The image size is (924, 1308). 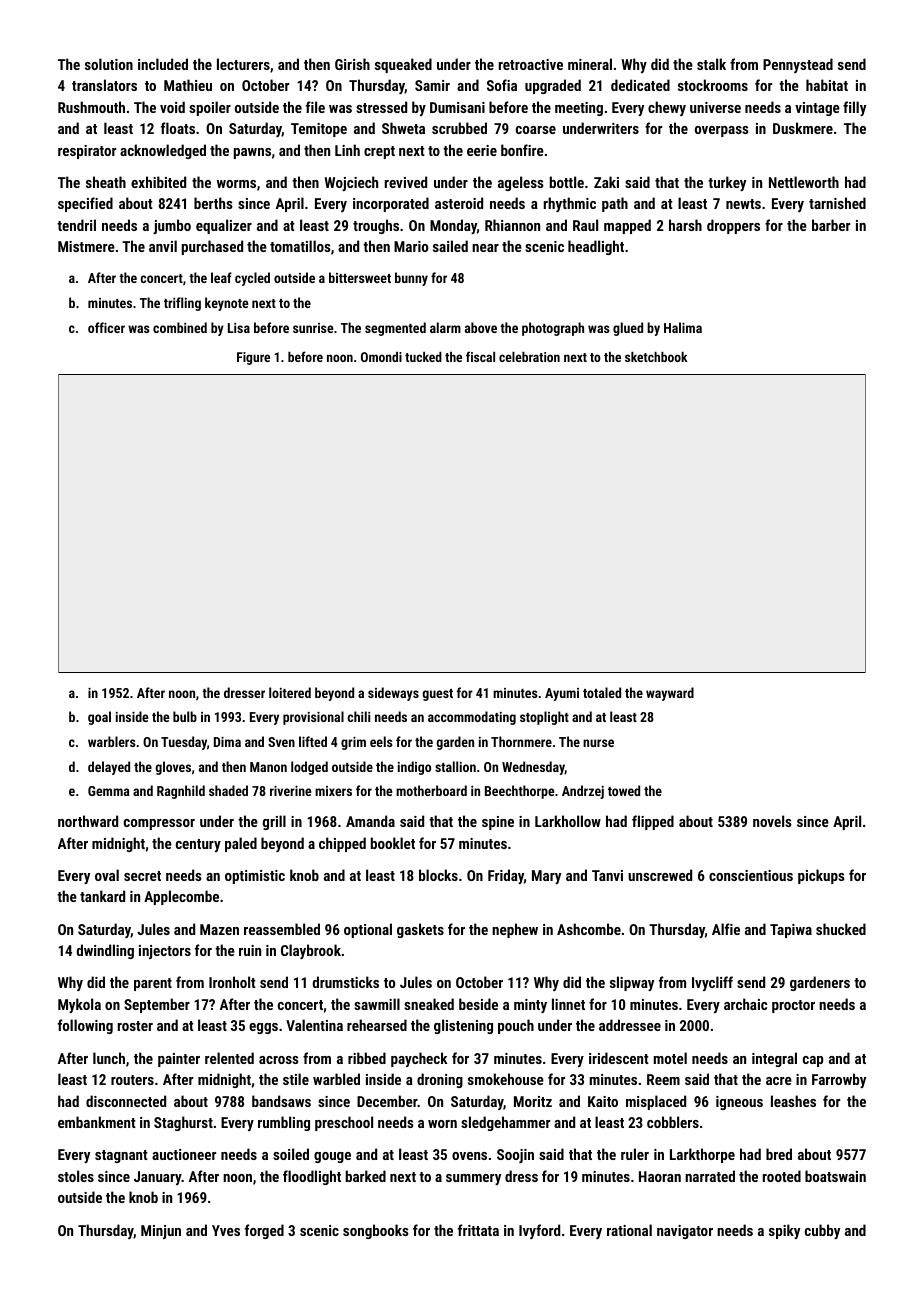 What do you see at coordinates (531, 64) in the image?
I see `retroactive` at bounding box center [531, 64].
